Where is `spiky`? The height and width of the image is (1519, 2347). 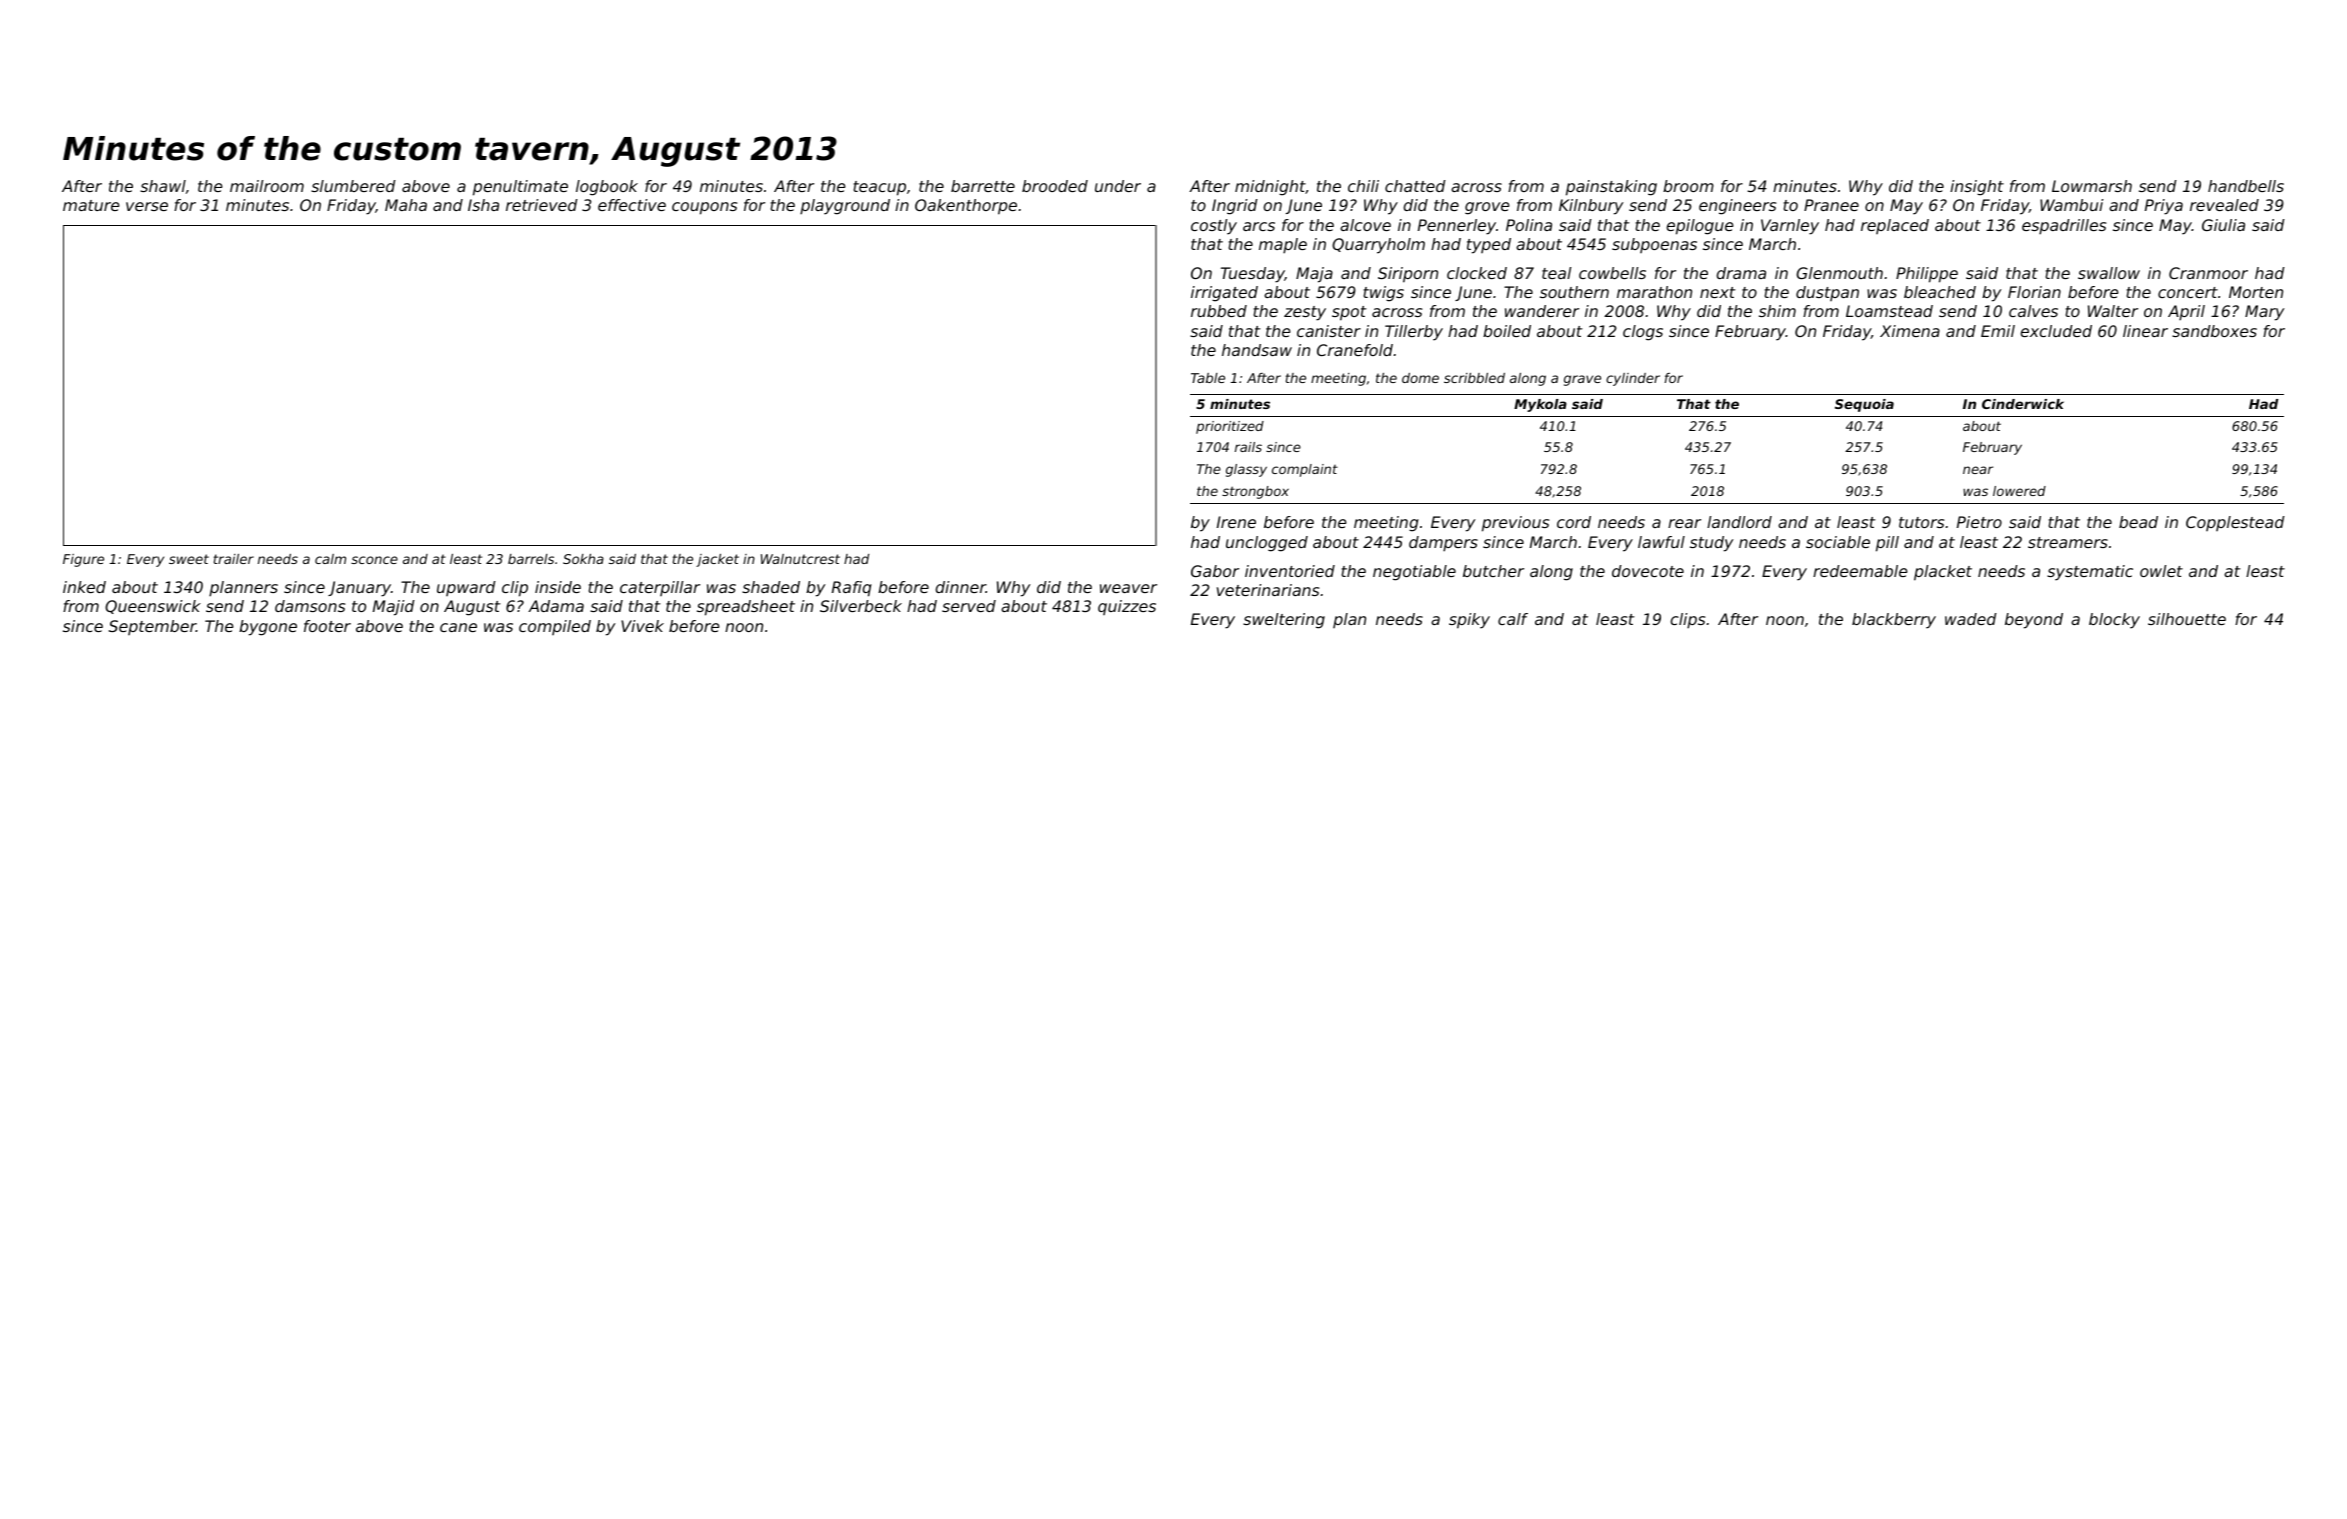 spiky is located at coordinates (1469, 621).
